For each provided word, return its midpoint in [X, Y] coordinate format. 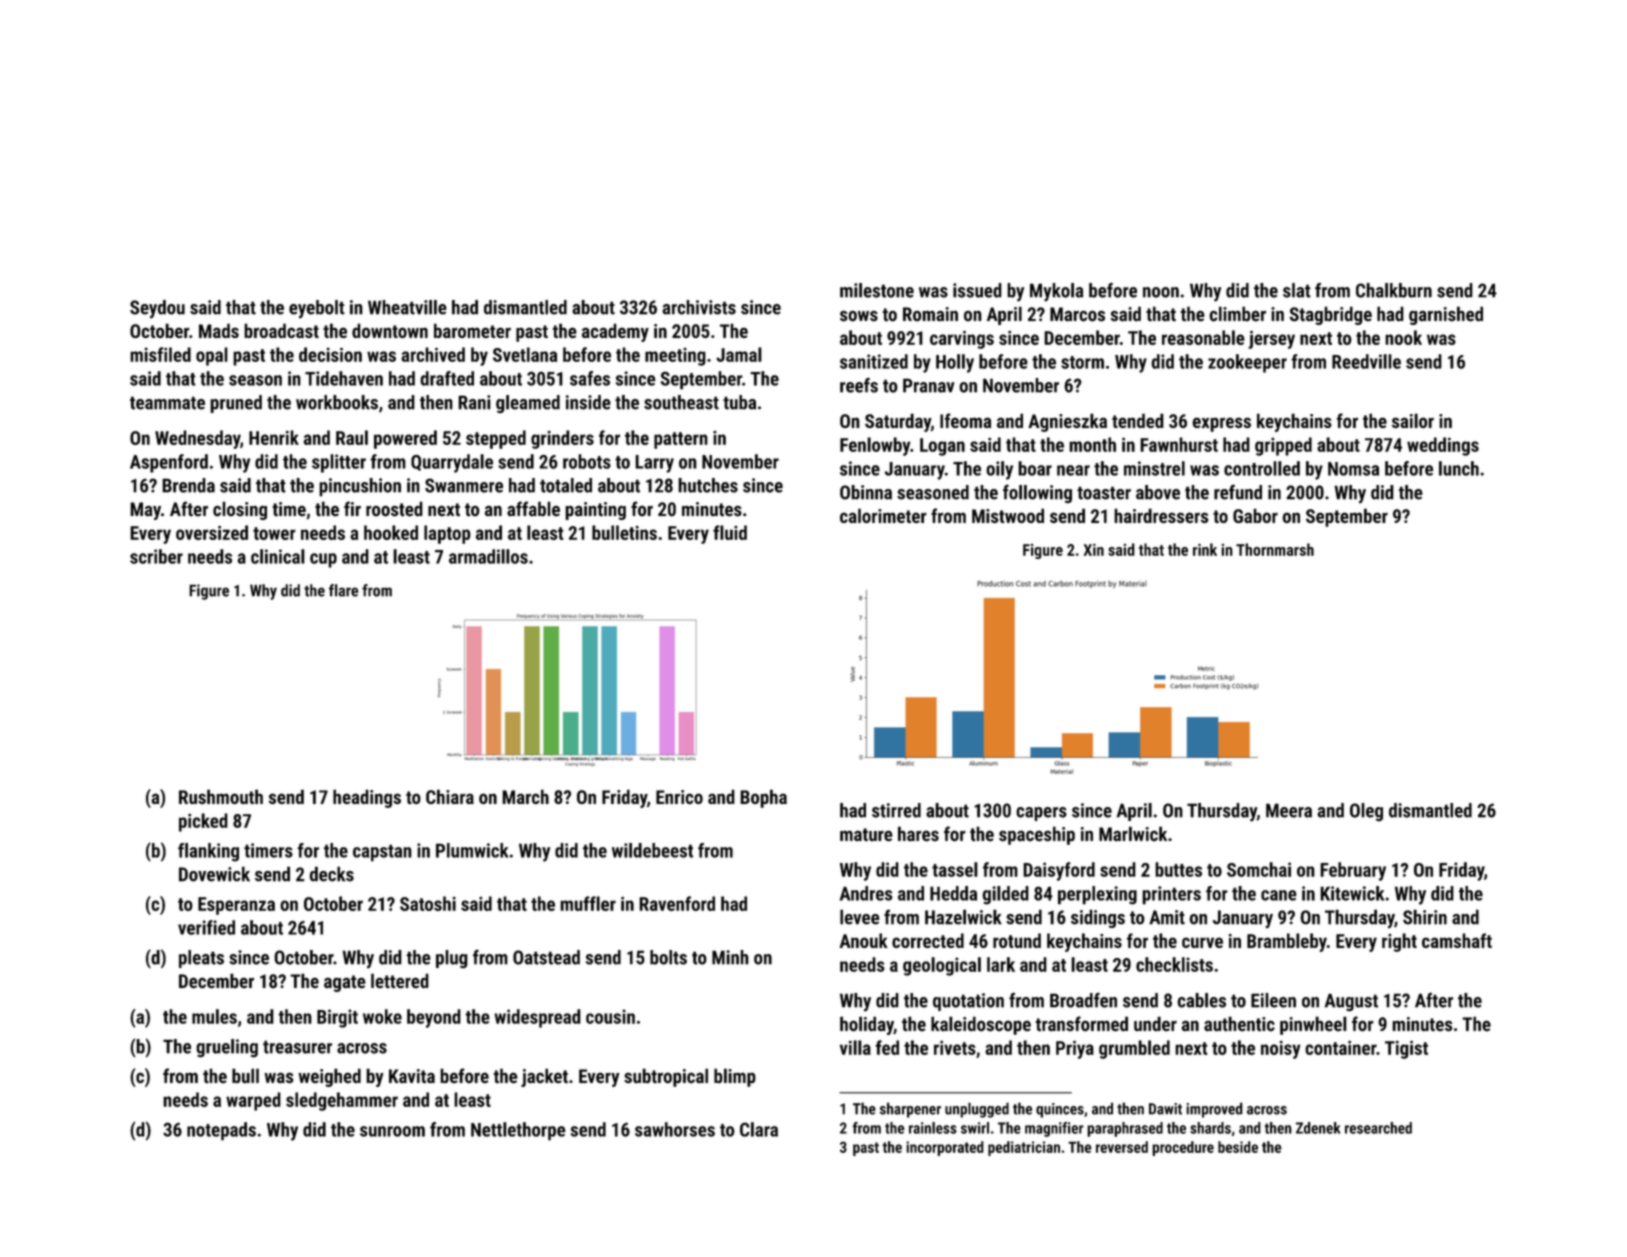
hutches [708, 485]
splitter [339, 463]
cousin [610, 1016]
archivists [699, 307]
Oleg [1366, 812]
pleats [201, 959]
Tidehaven [344, 378]
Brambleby [1287, 942]
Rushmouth [221, 796]
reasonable [1203, 337]
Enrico [679, 797]
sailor [1413, 420]
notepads [221, 1131]
